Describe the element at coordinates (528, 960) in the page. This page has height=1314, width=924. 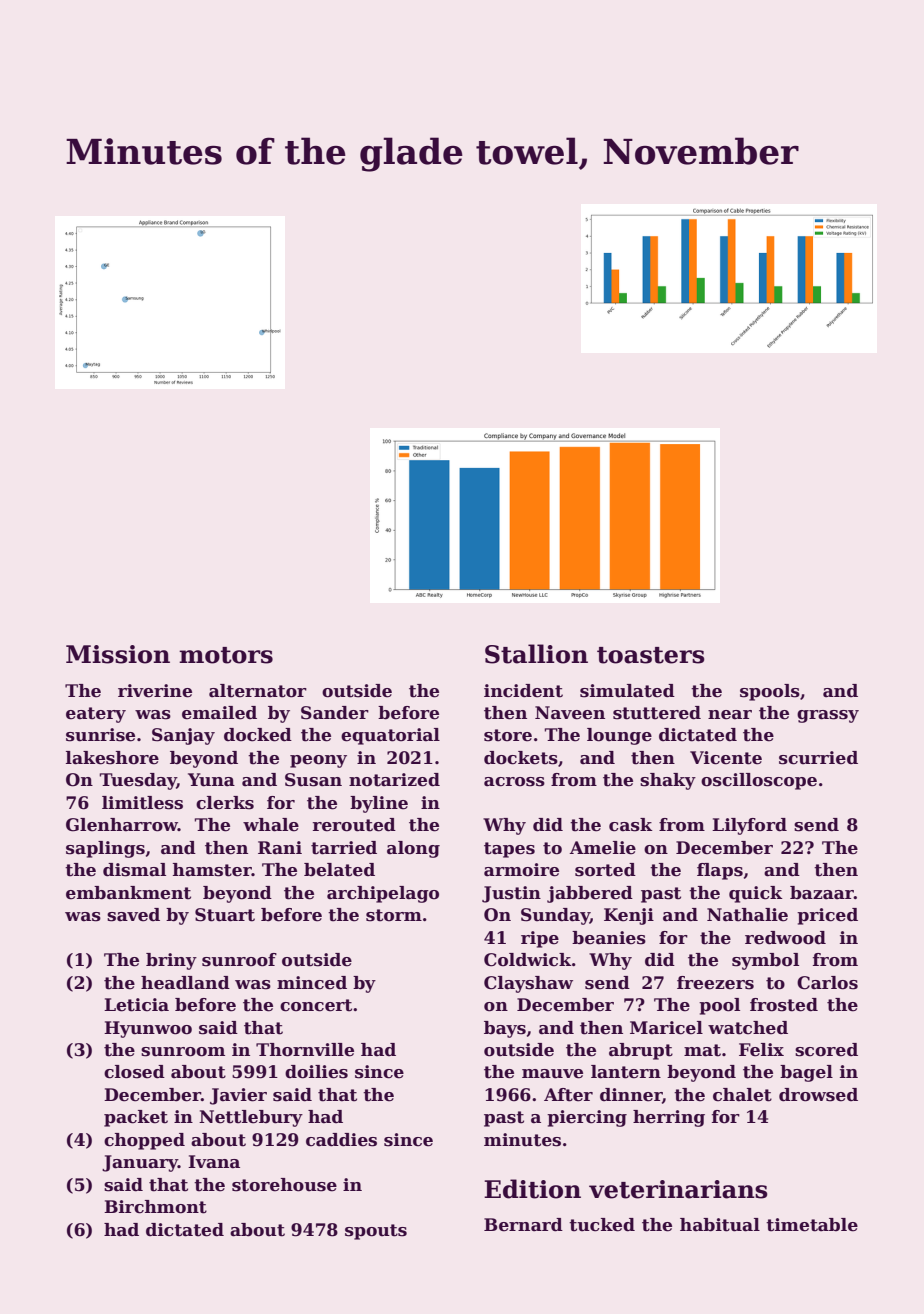
I see `Coldwick` at that location.
